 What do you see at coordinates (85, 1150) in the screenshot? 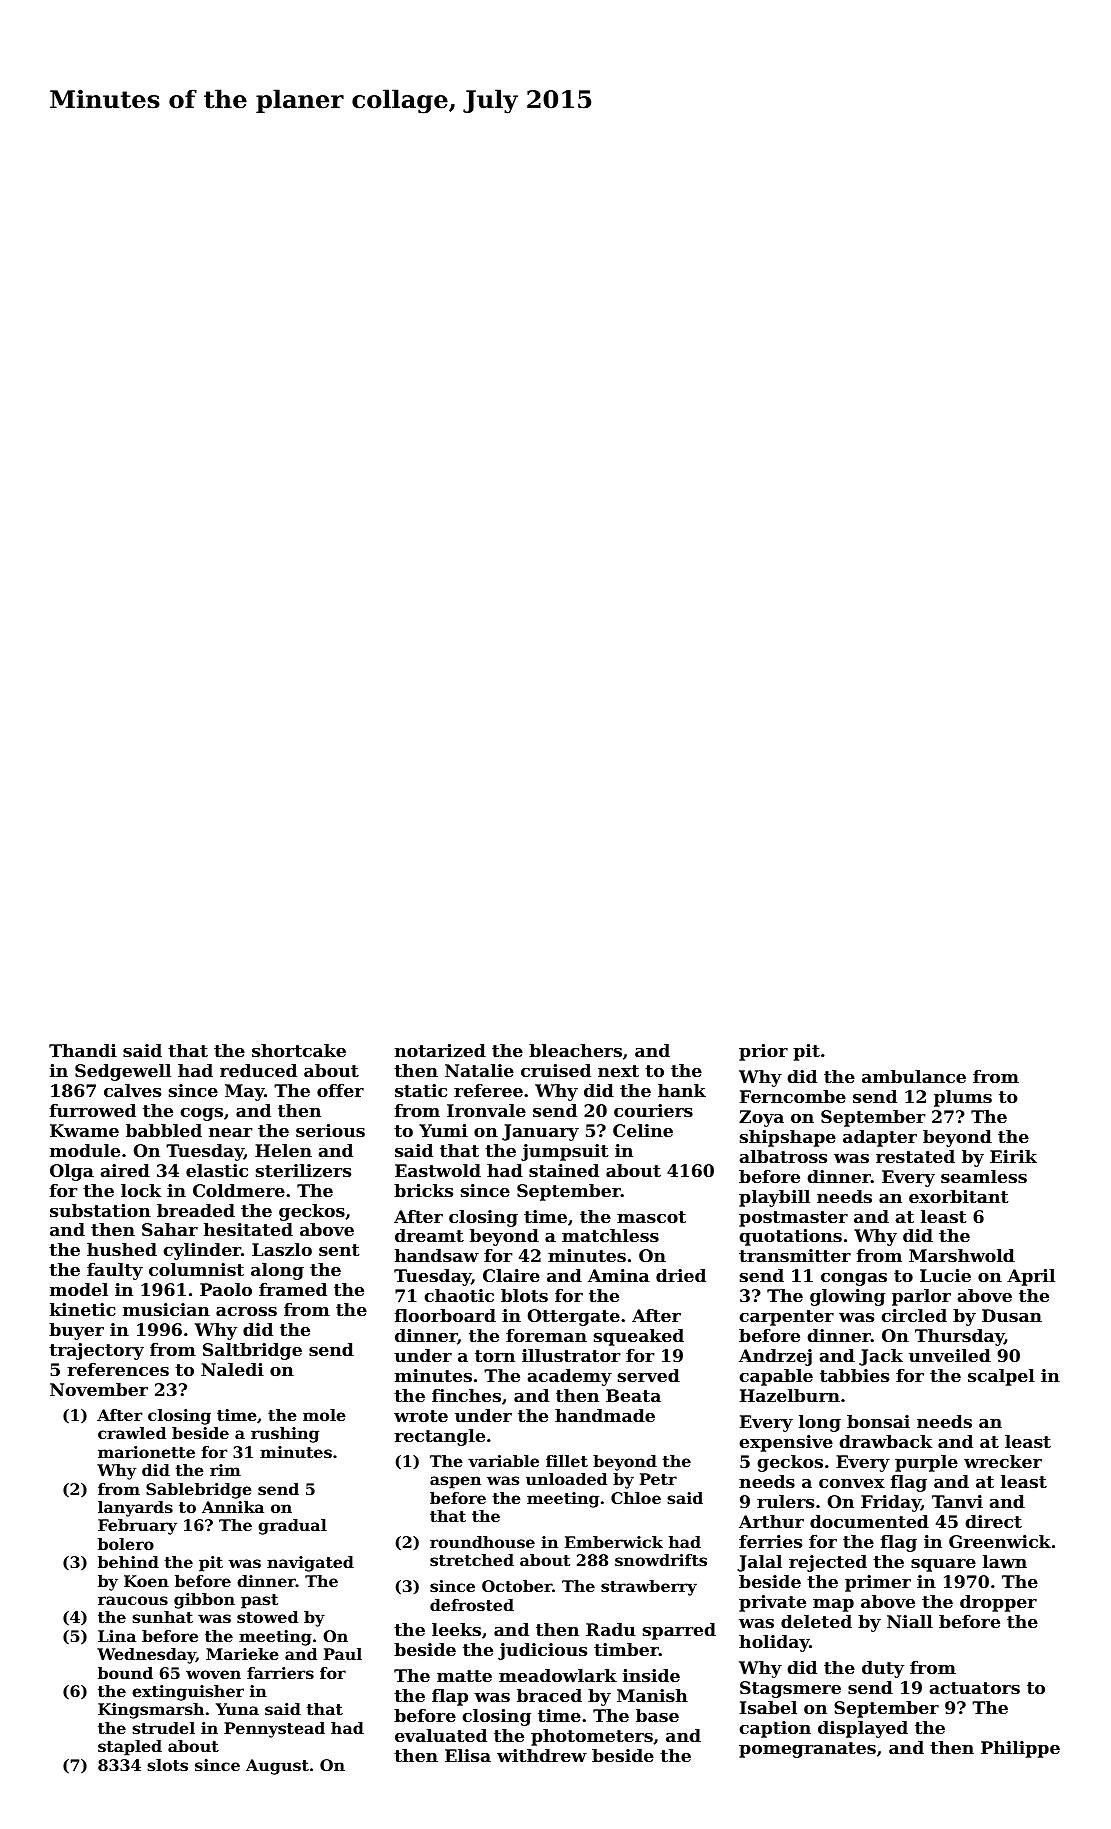
I see `module` at bounding box center [85, 1150].
